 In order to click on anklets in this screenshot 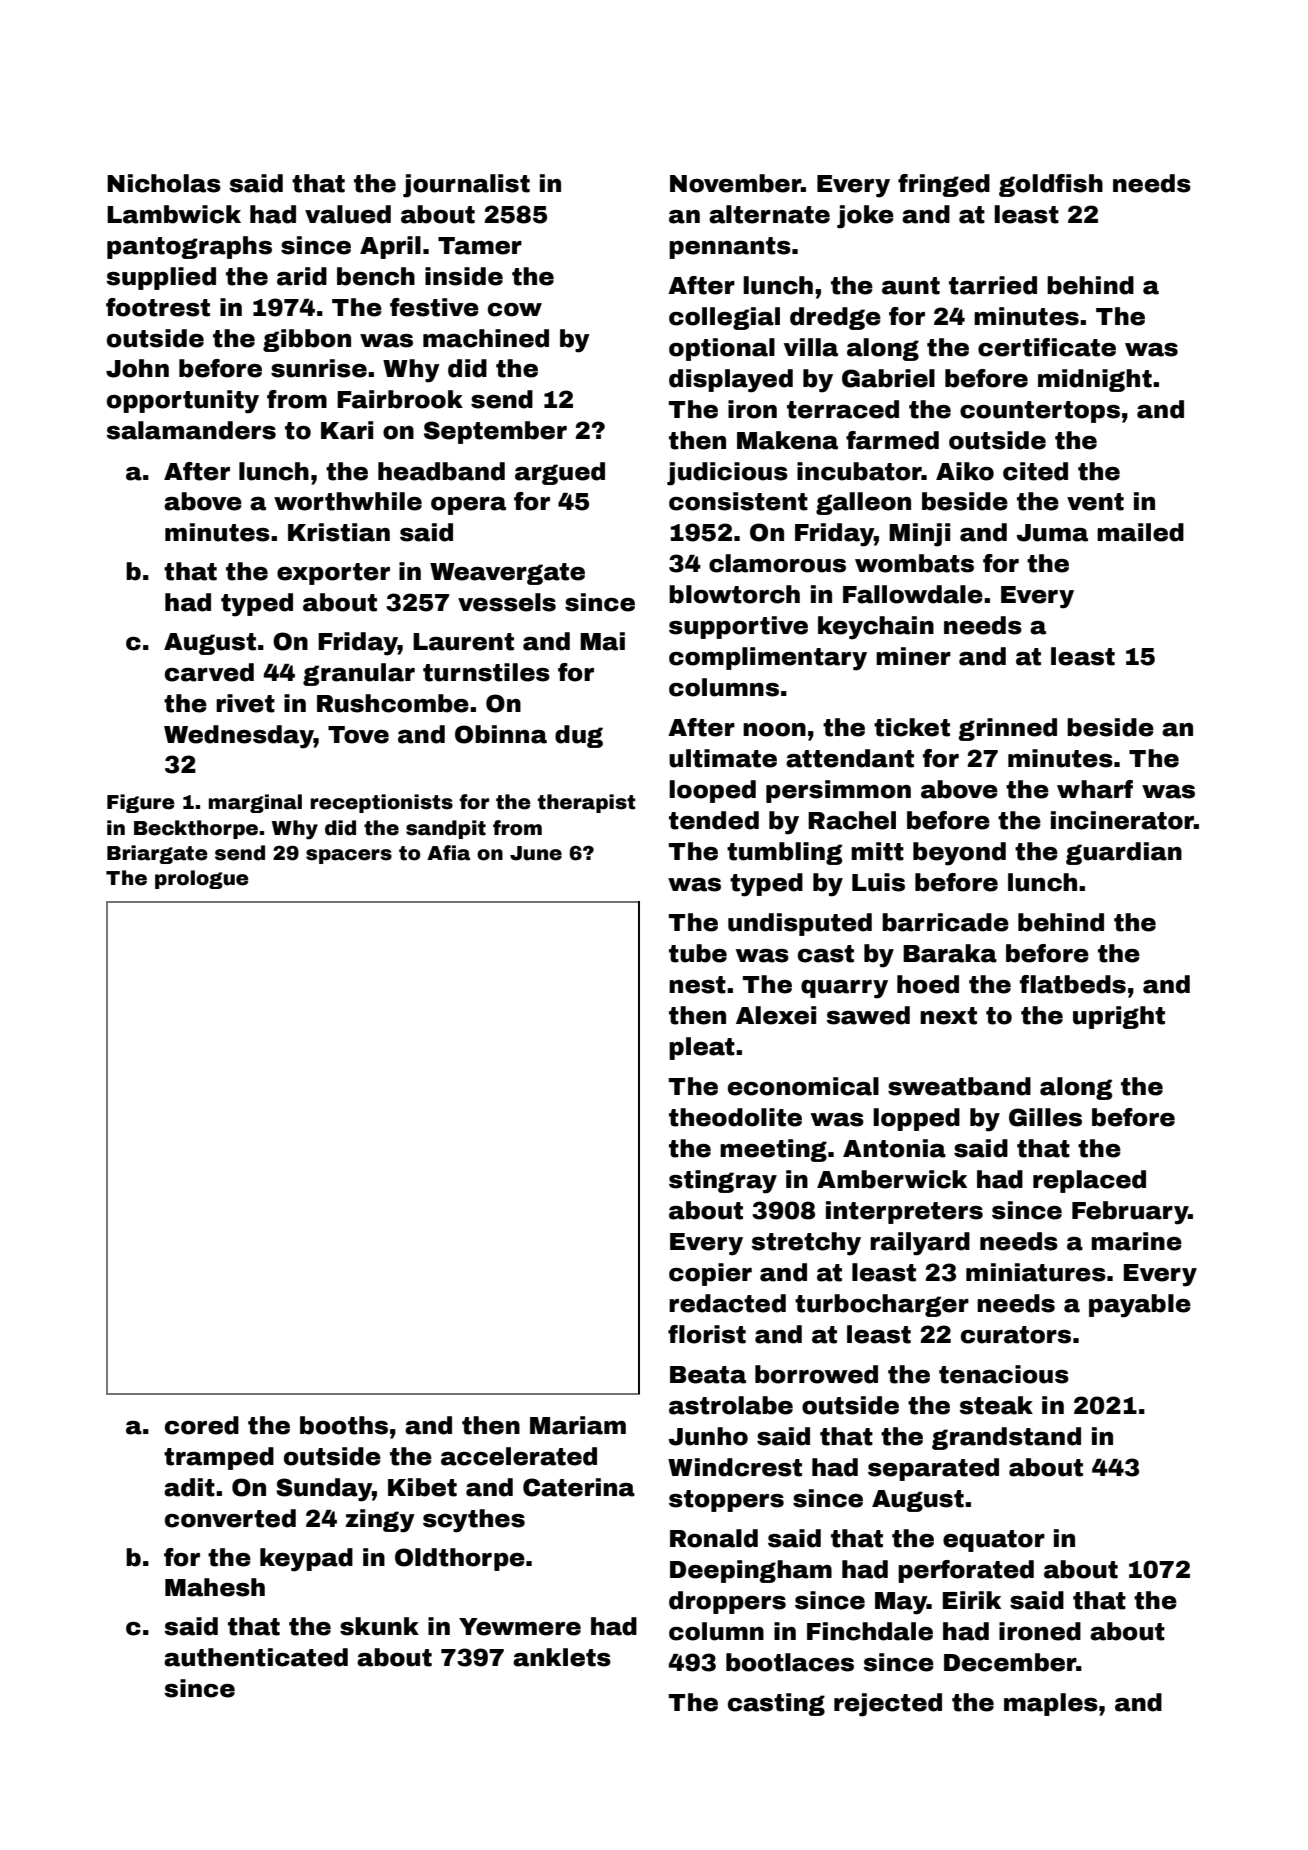, I will do `click(562, 1657)`.
